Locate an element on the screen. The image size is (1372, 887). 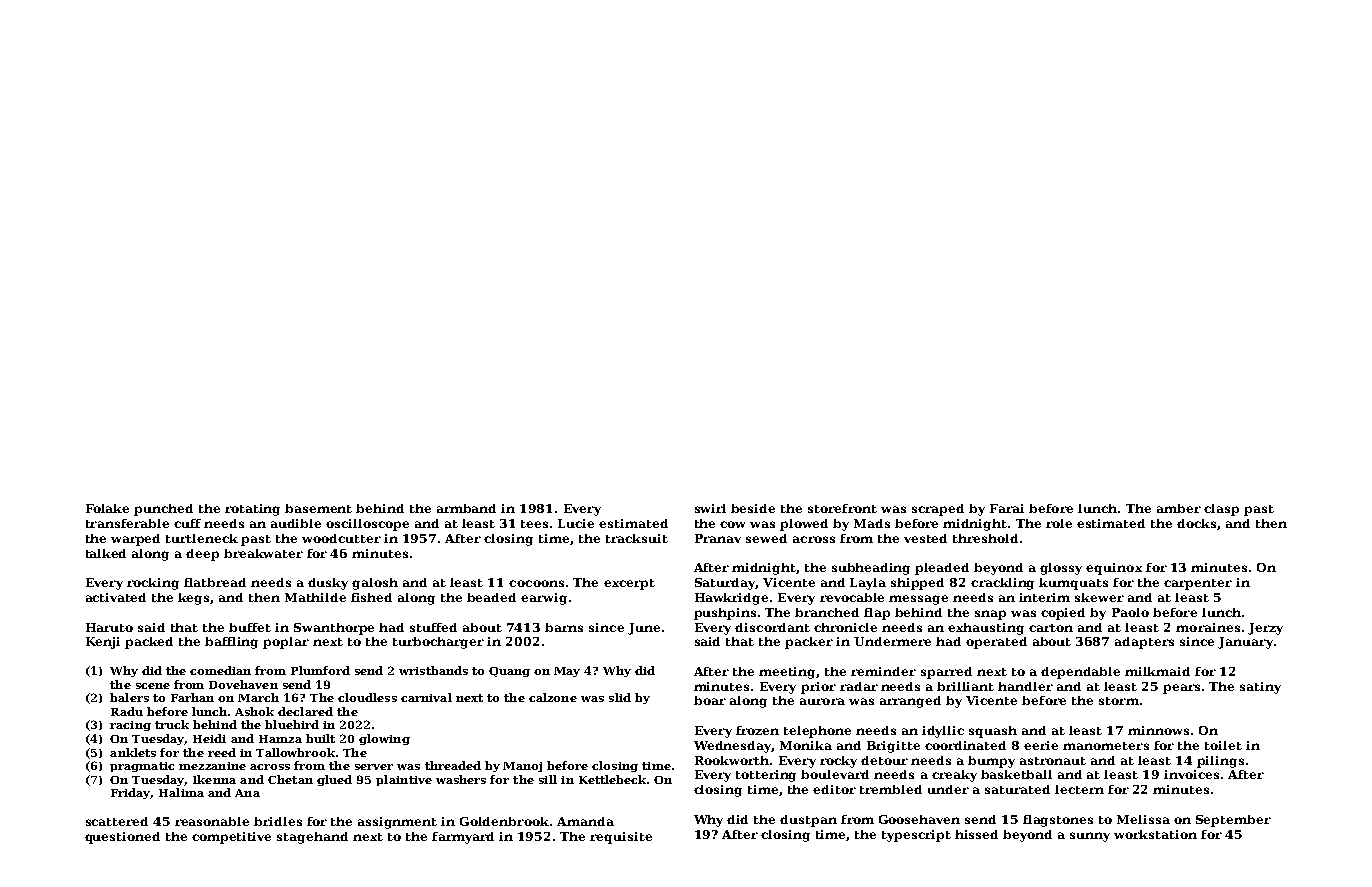
fished is located at coordinates (371, 597).
